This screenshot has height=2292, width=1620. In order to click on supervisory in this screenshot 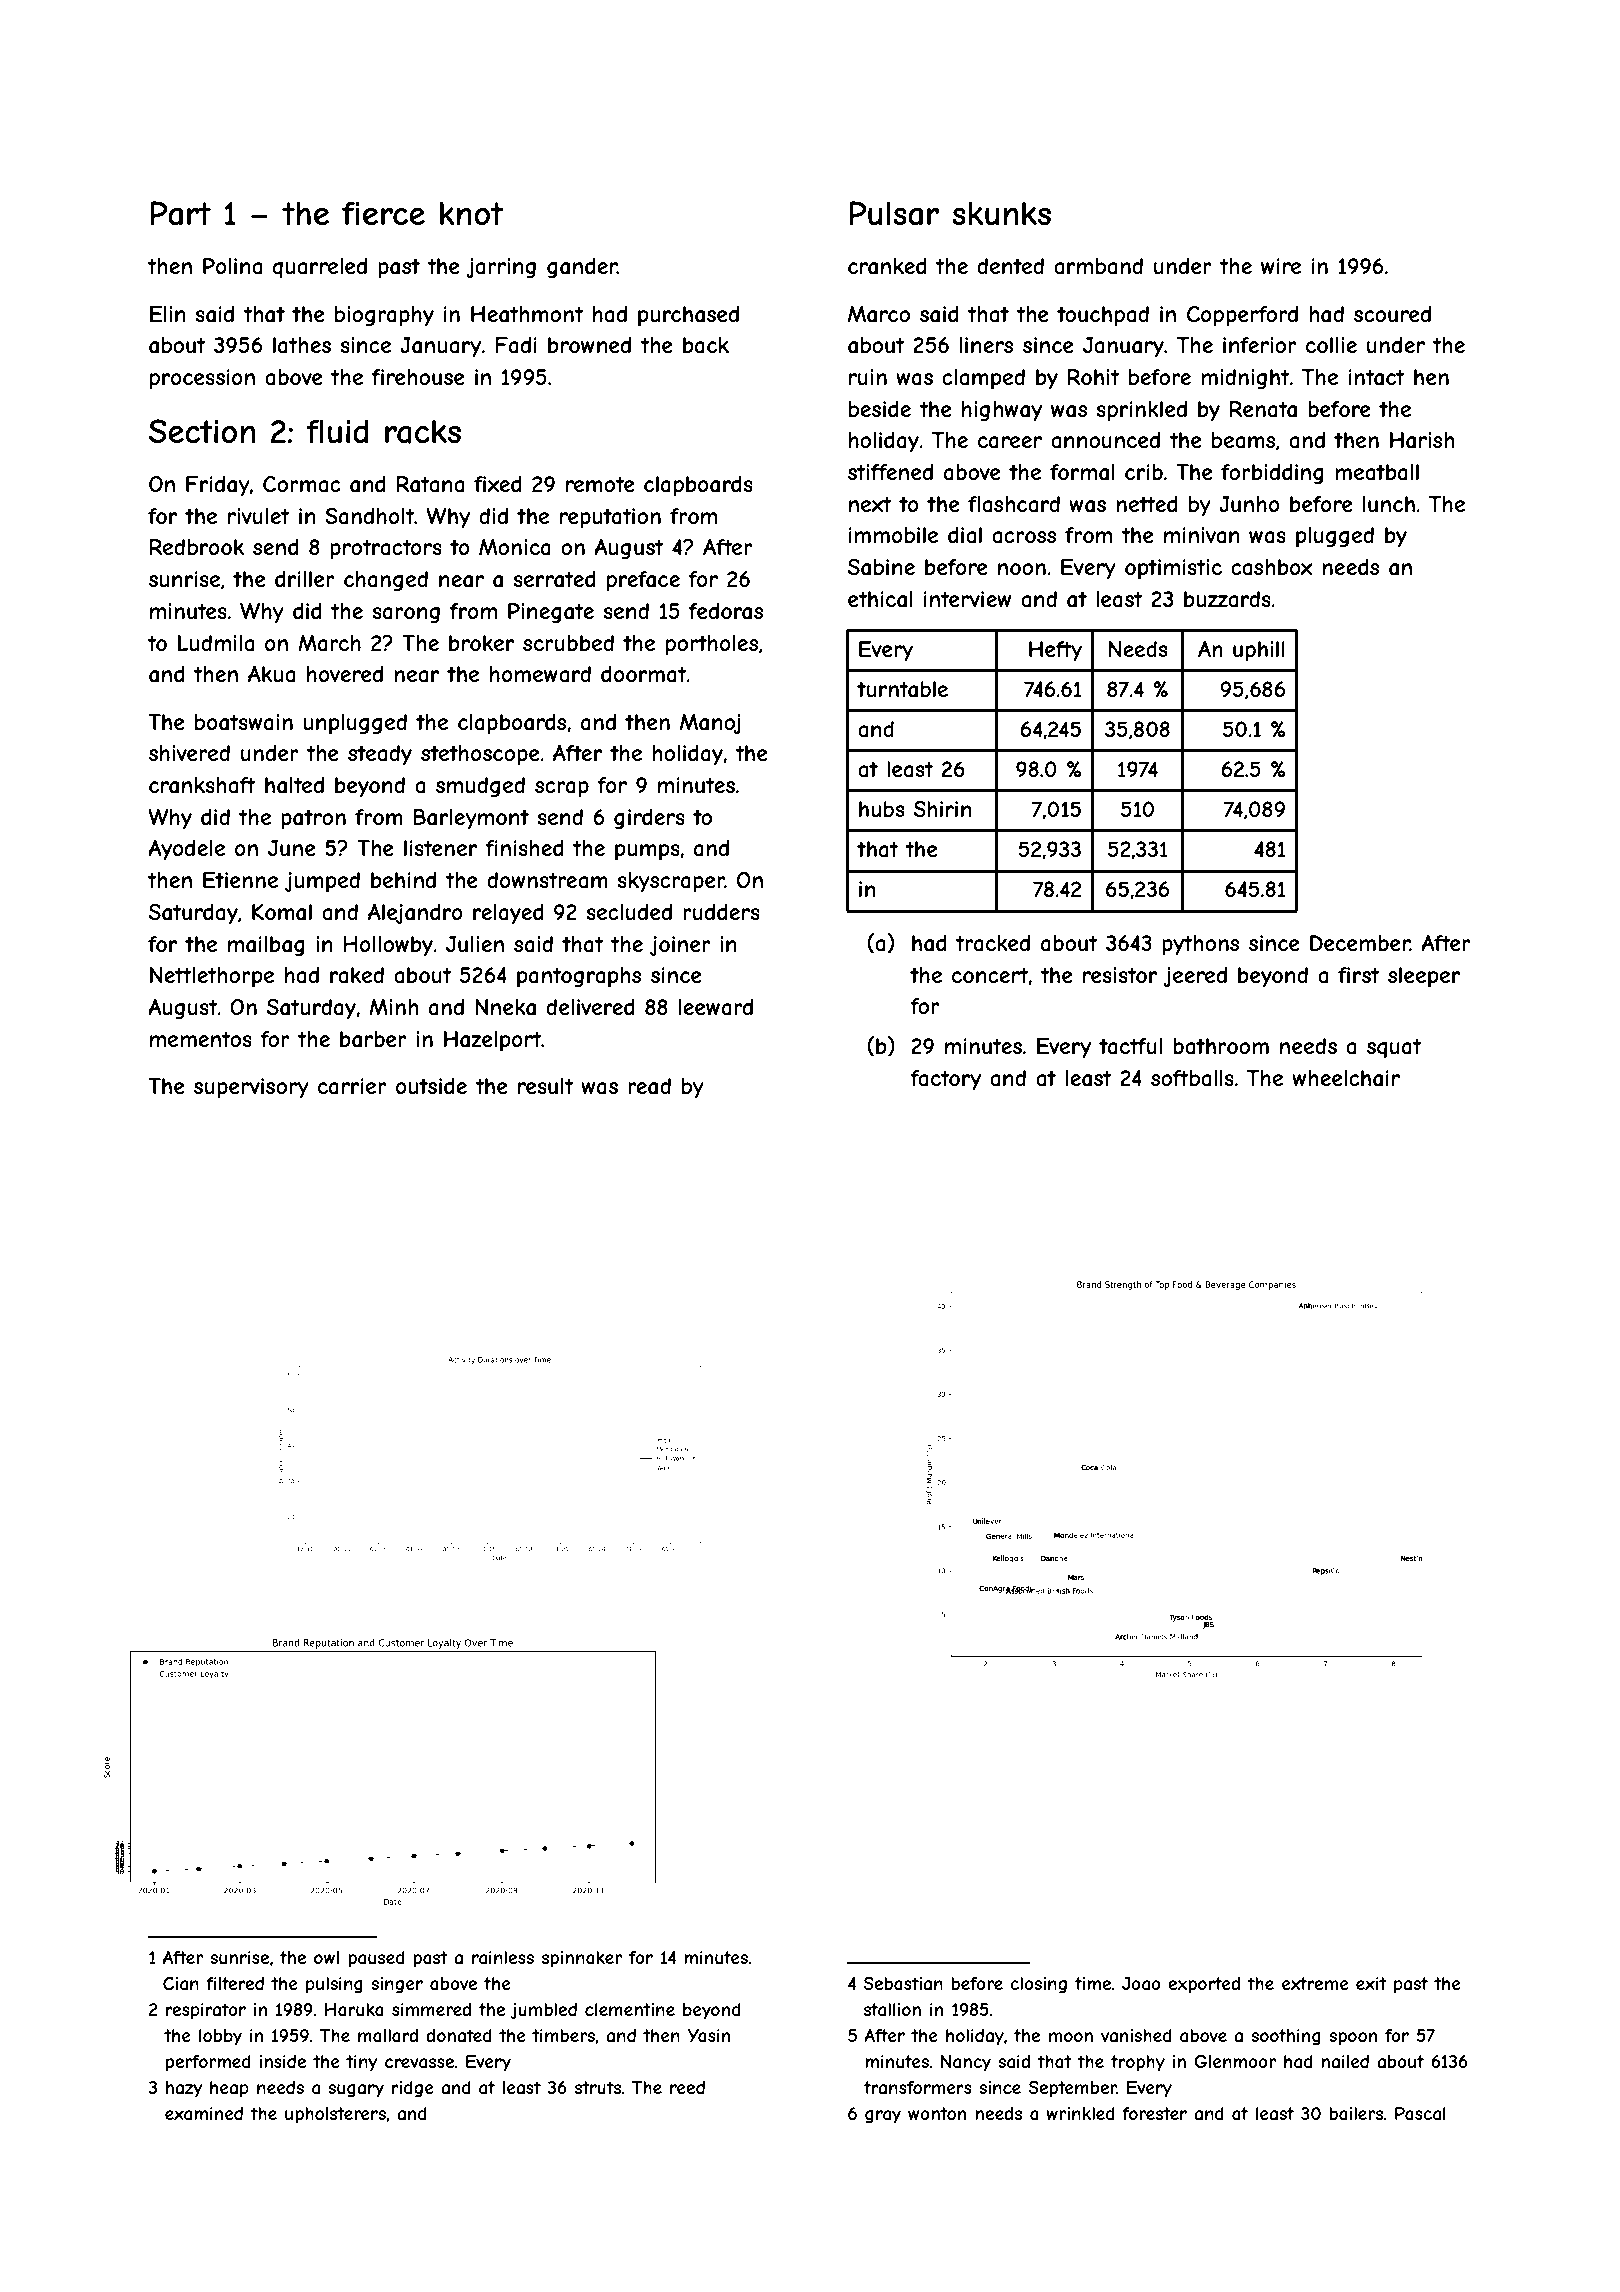, I will do `click(251, 1088)`.
